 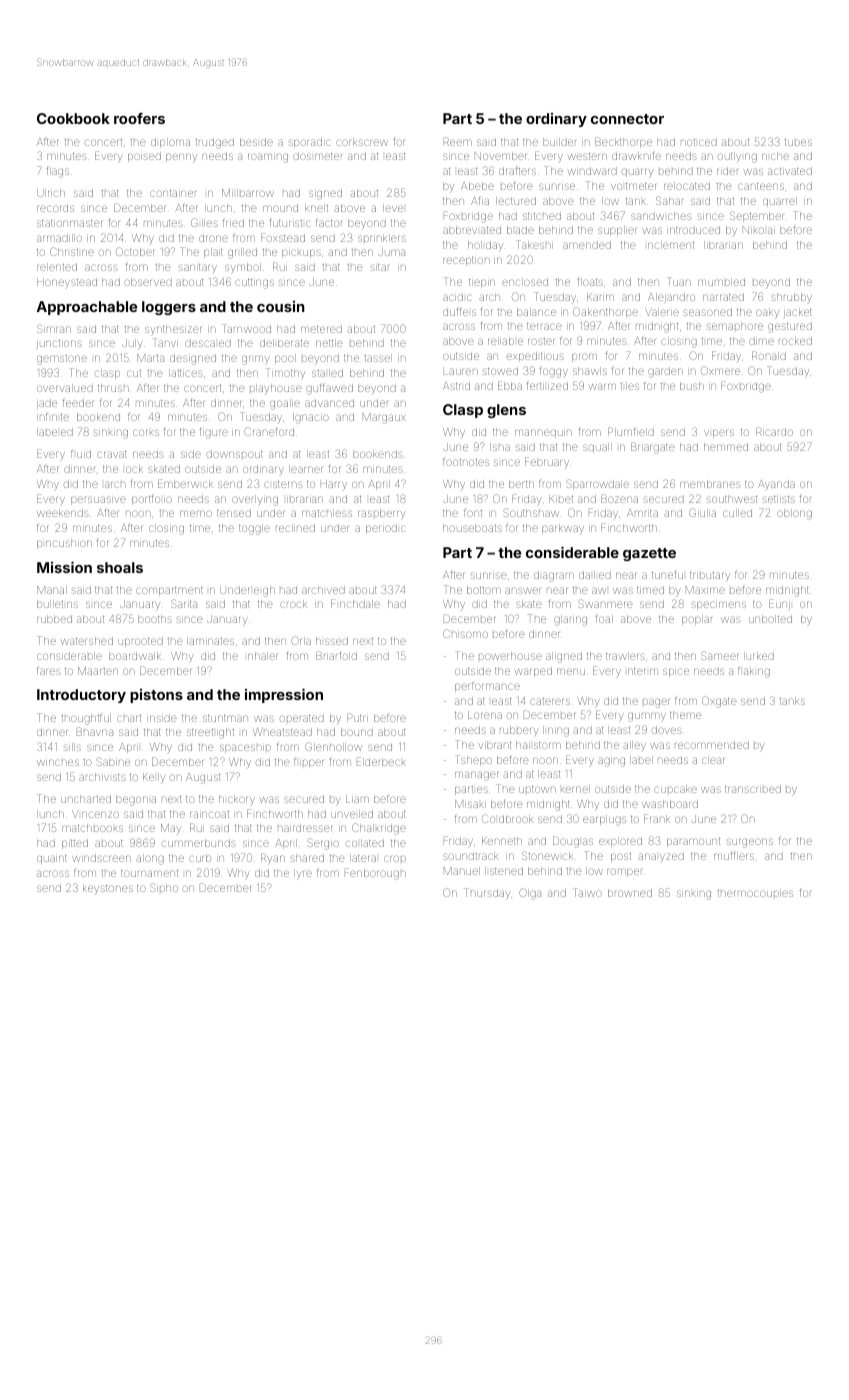 I want to click on poised, so click(x=144, y=157).
